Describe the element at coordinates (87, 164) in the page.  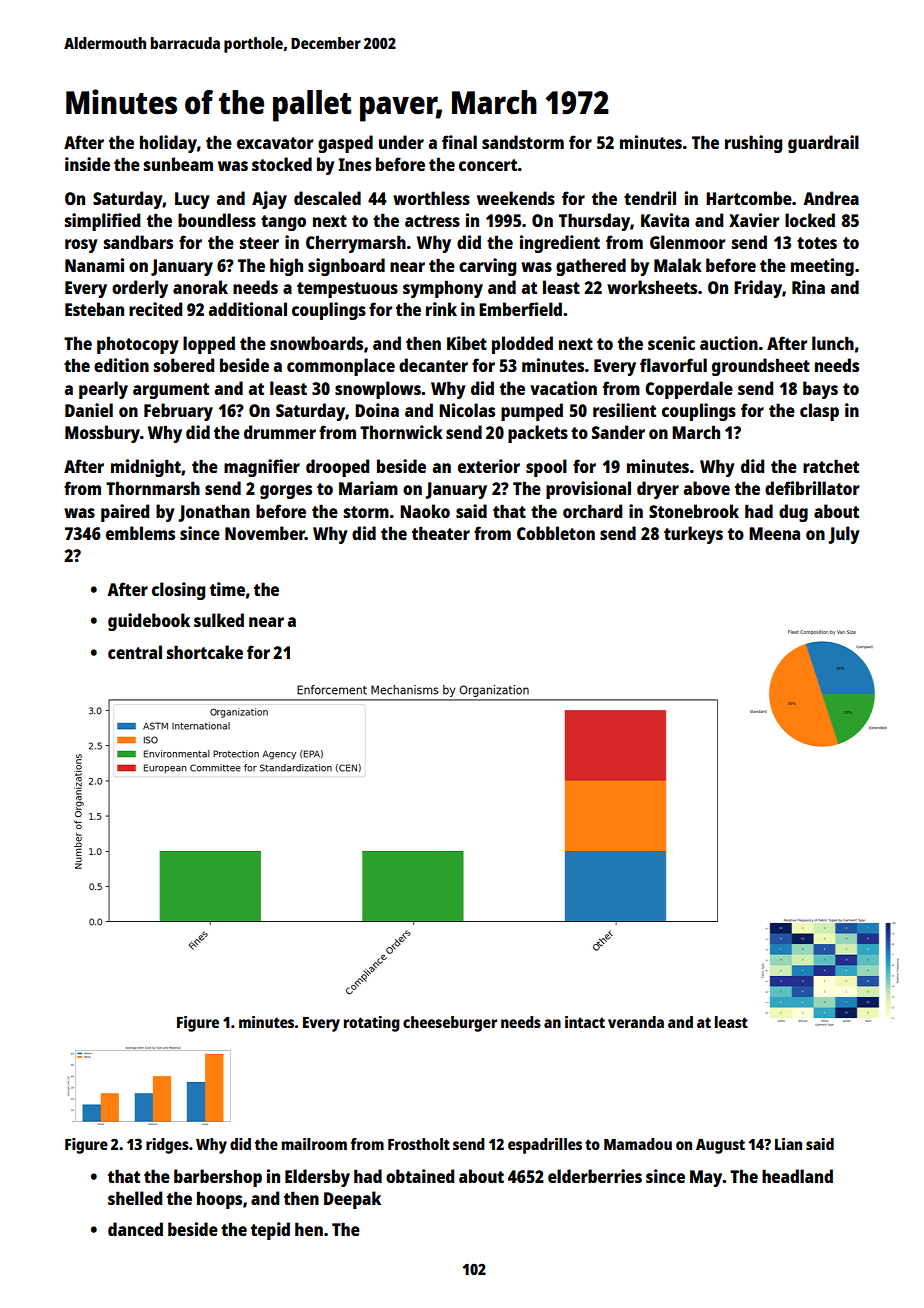
I see `inside` at that location.
